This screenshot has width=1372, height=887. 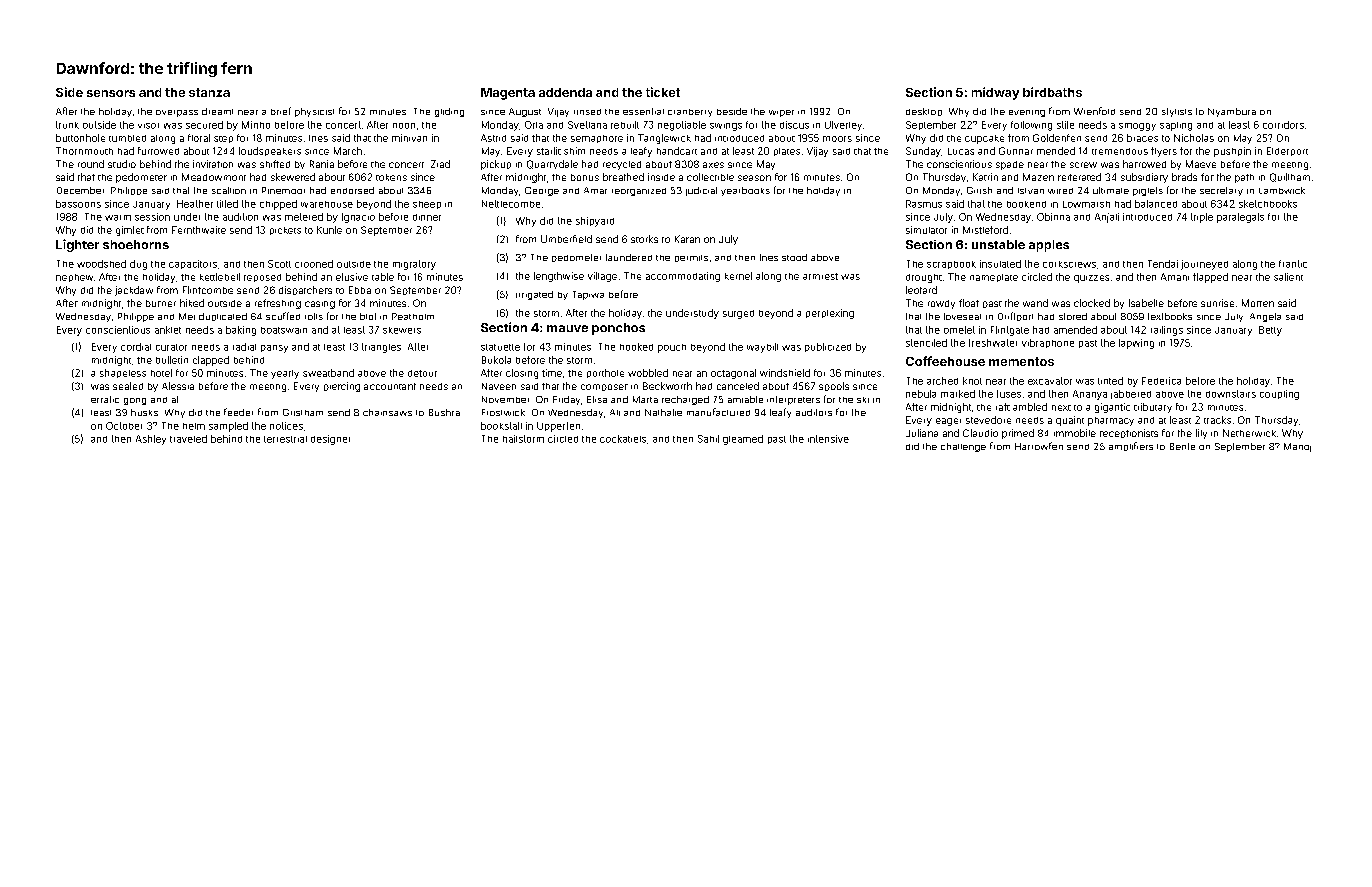 What do you see at coordinates (209, 92) in the screenshot?
I see `stanza` at bounding box center [209, 92].
